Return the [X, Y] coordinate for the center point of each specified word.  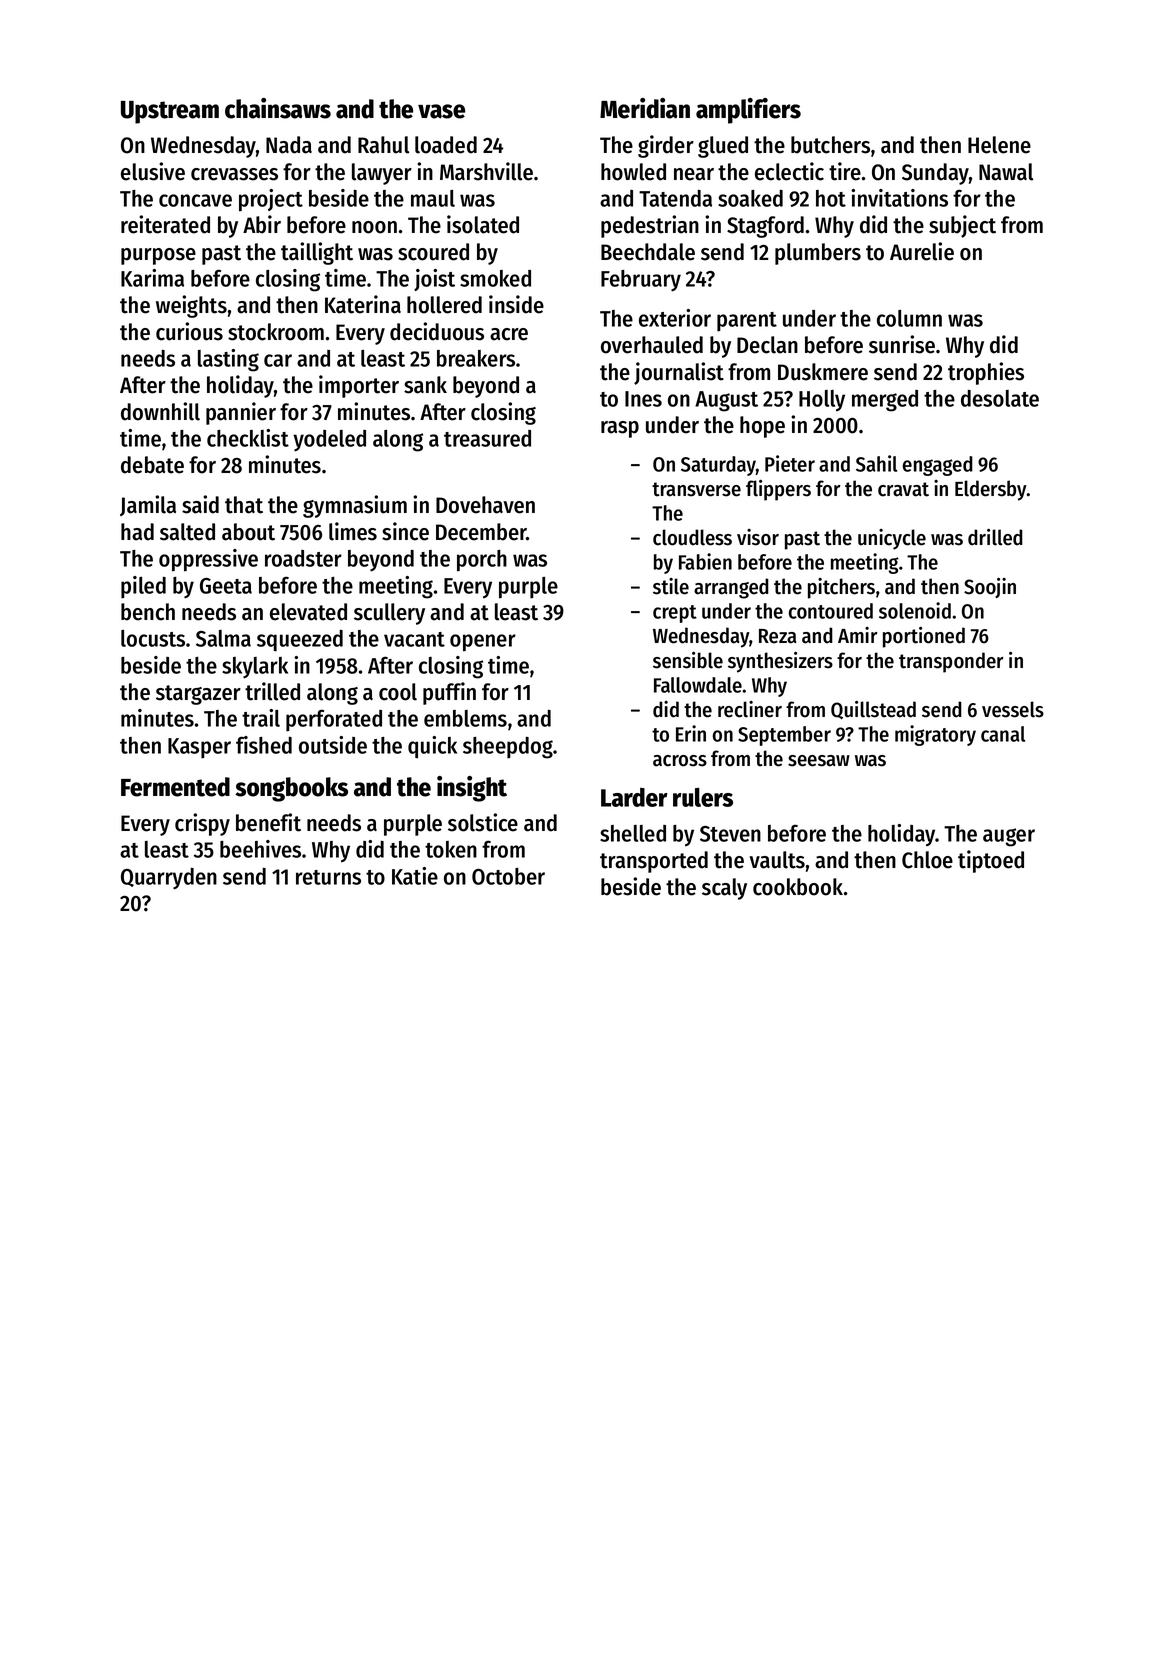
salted [187, 532]
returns [328, 877]
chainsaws [278, 108]
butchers [830, 145]
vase [441, 111]
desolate [1000, 398]
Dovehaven [485, 505]
